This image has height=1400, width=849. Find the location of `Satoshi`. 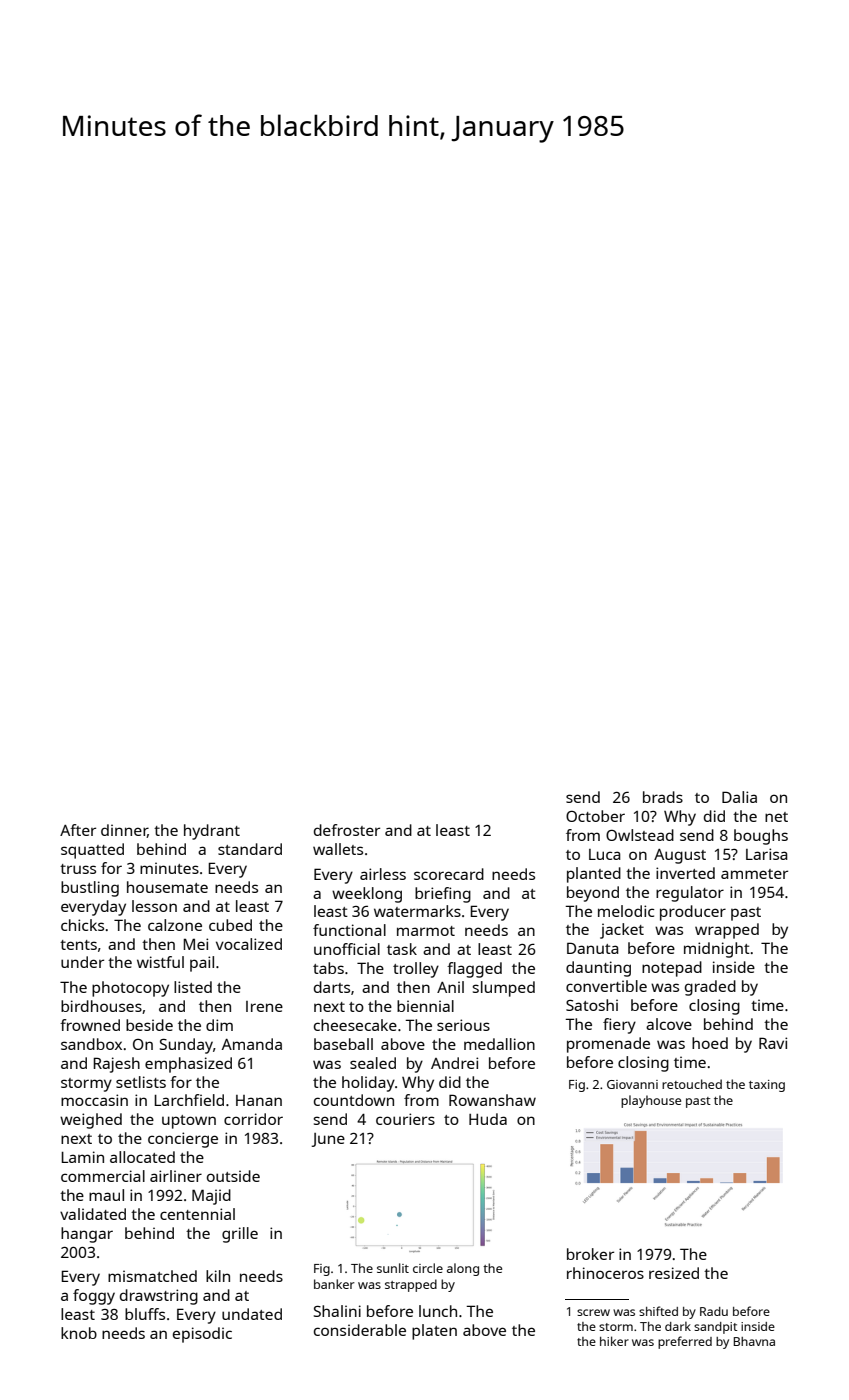

Satoshi is located at coordinates (592, 1005).
